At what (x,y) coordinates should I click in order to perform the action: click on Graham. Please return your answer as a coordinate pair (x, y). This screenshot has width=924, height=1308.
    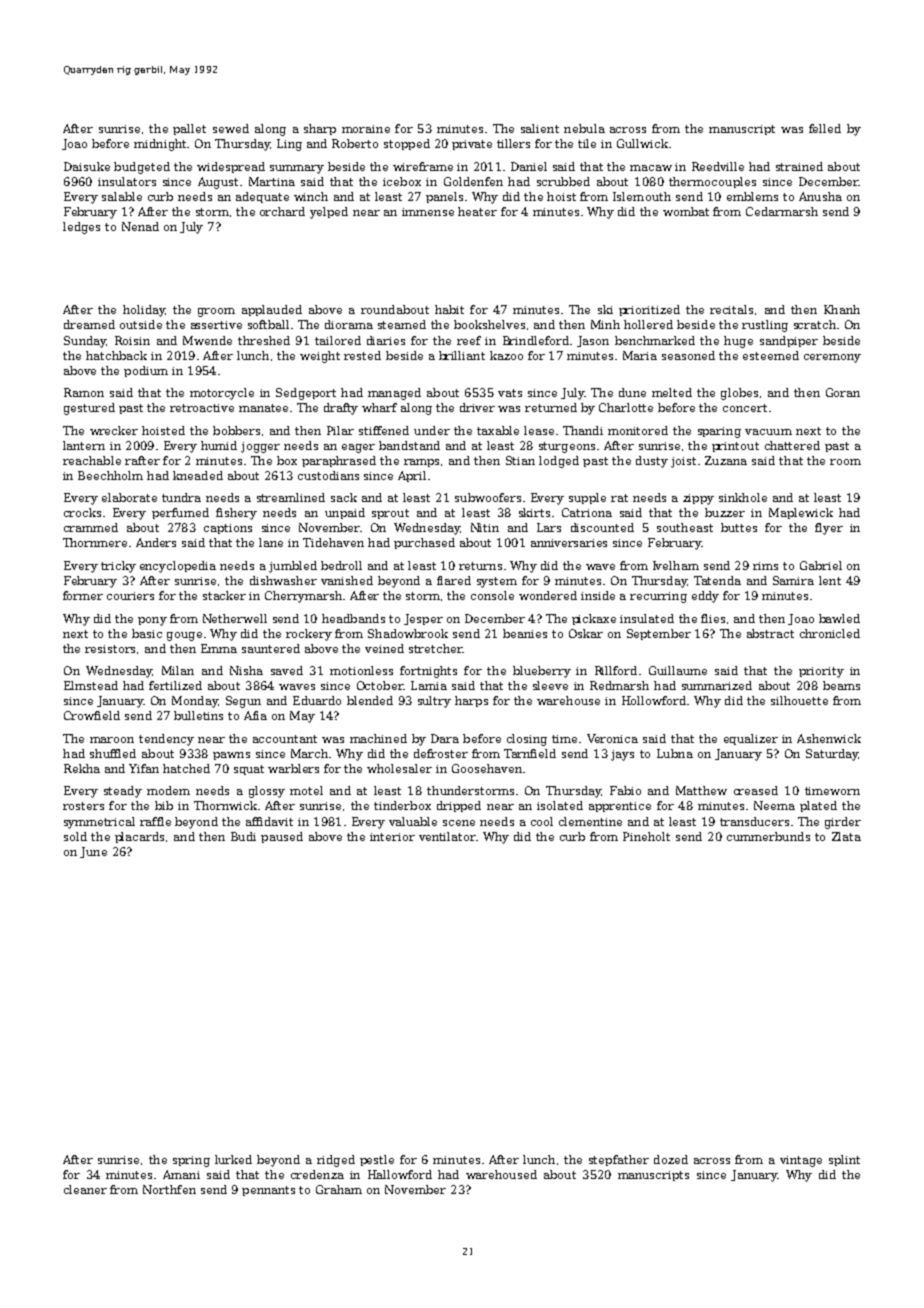
    Looking at the image, I should click on (339, 1189).
